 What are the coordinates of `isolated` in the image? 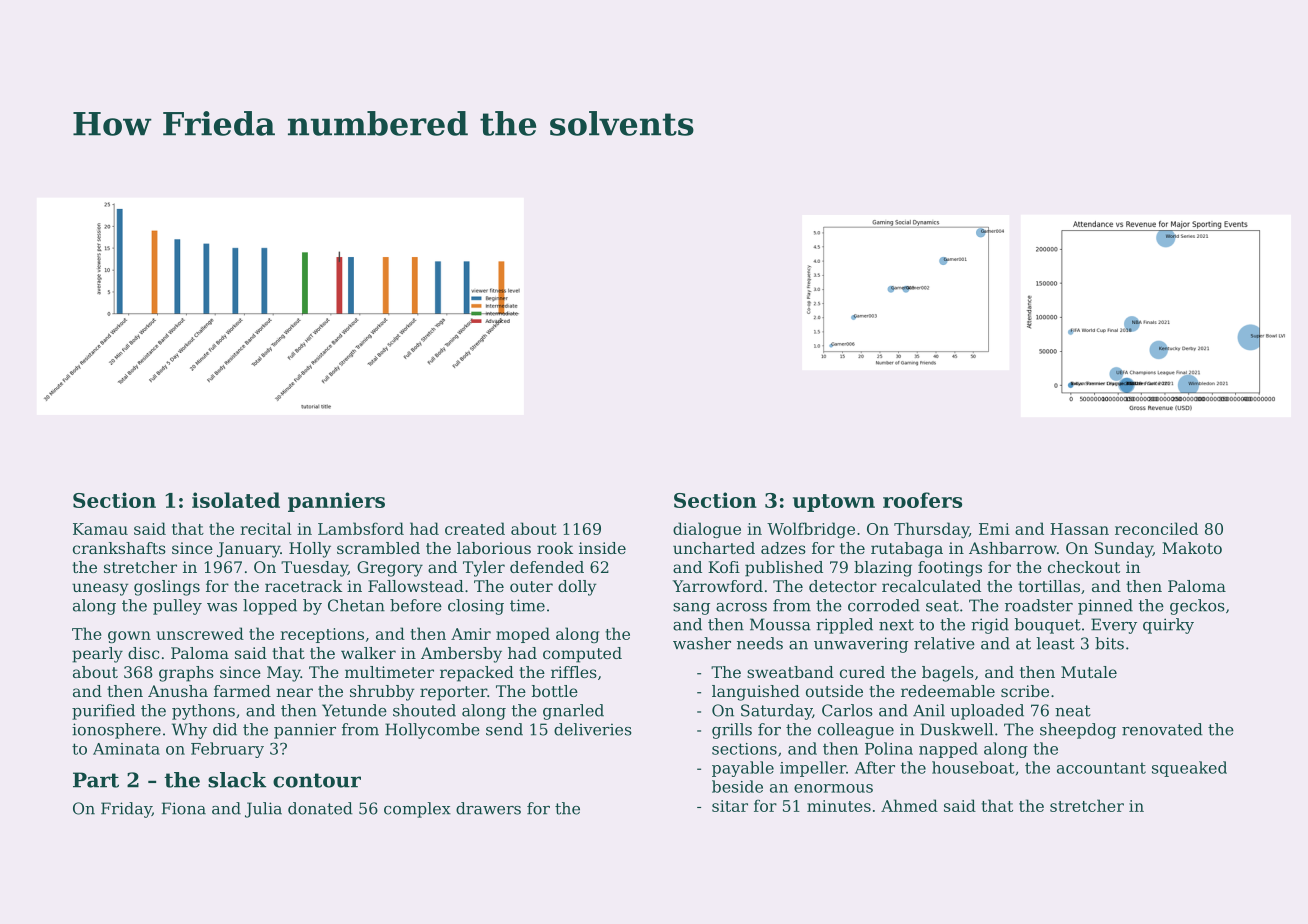 It's located at (236, 500).
